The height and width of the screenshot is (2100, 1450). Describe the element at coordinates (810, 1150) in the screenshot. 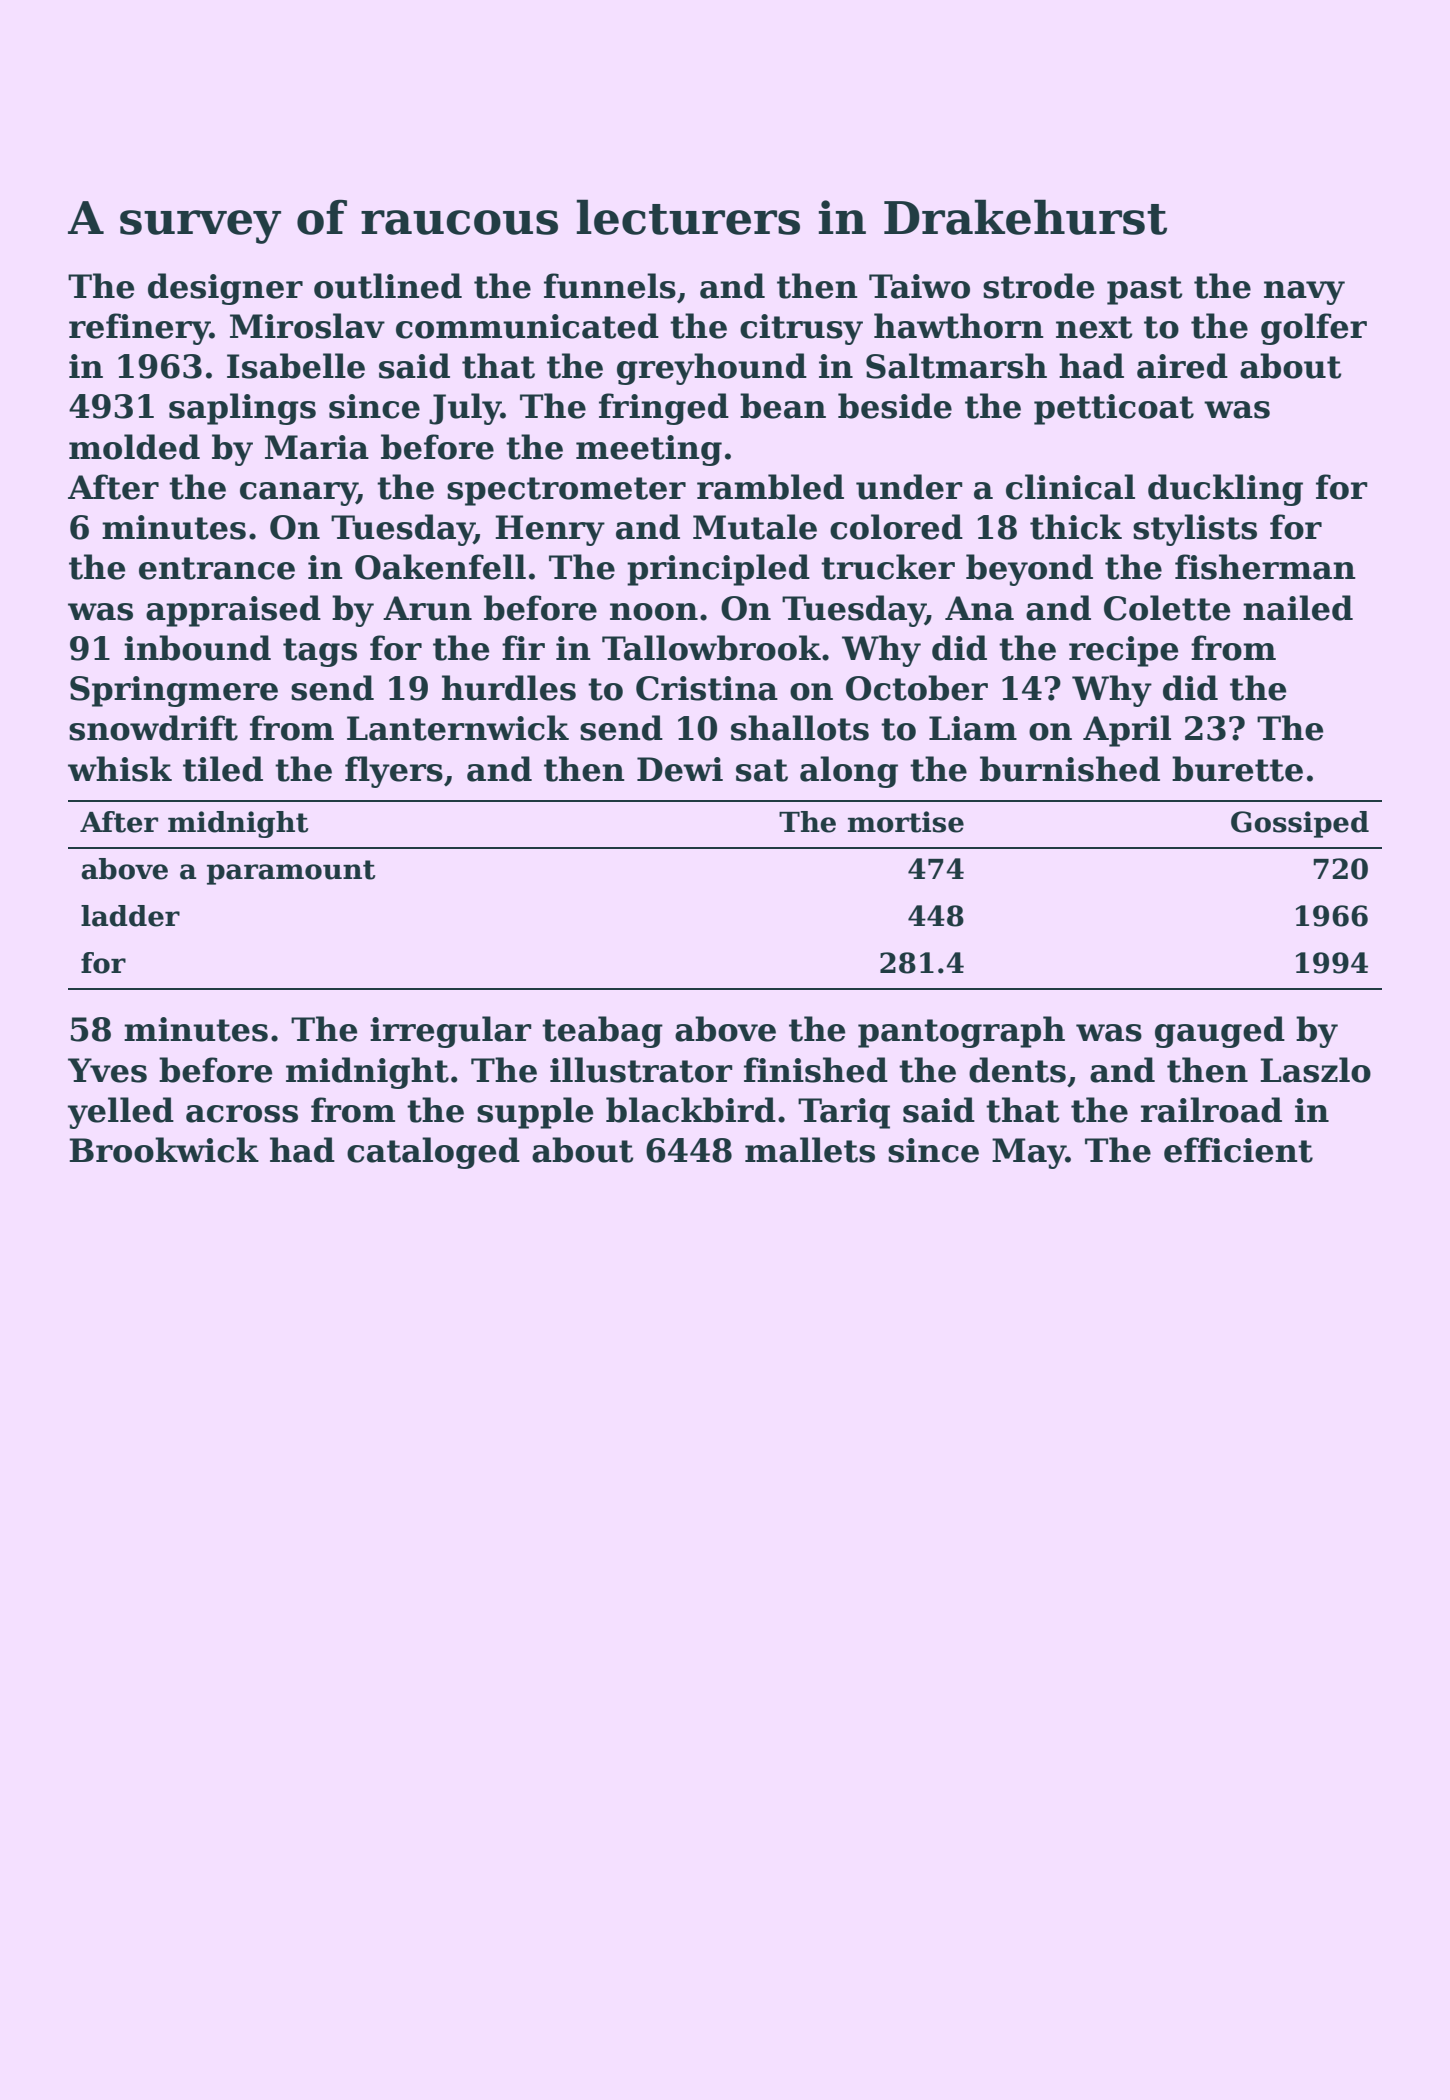

I see `mallets` at that location.
